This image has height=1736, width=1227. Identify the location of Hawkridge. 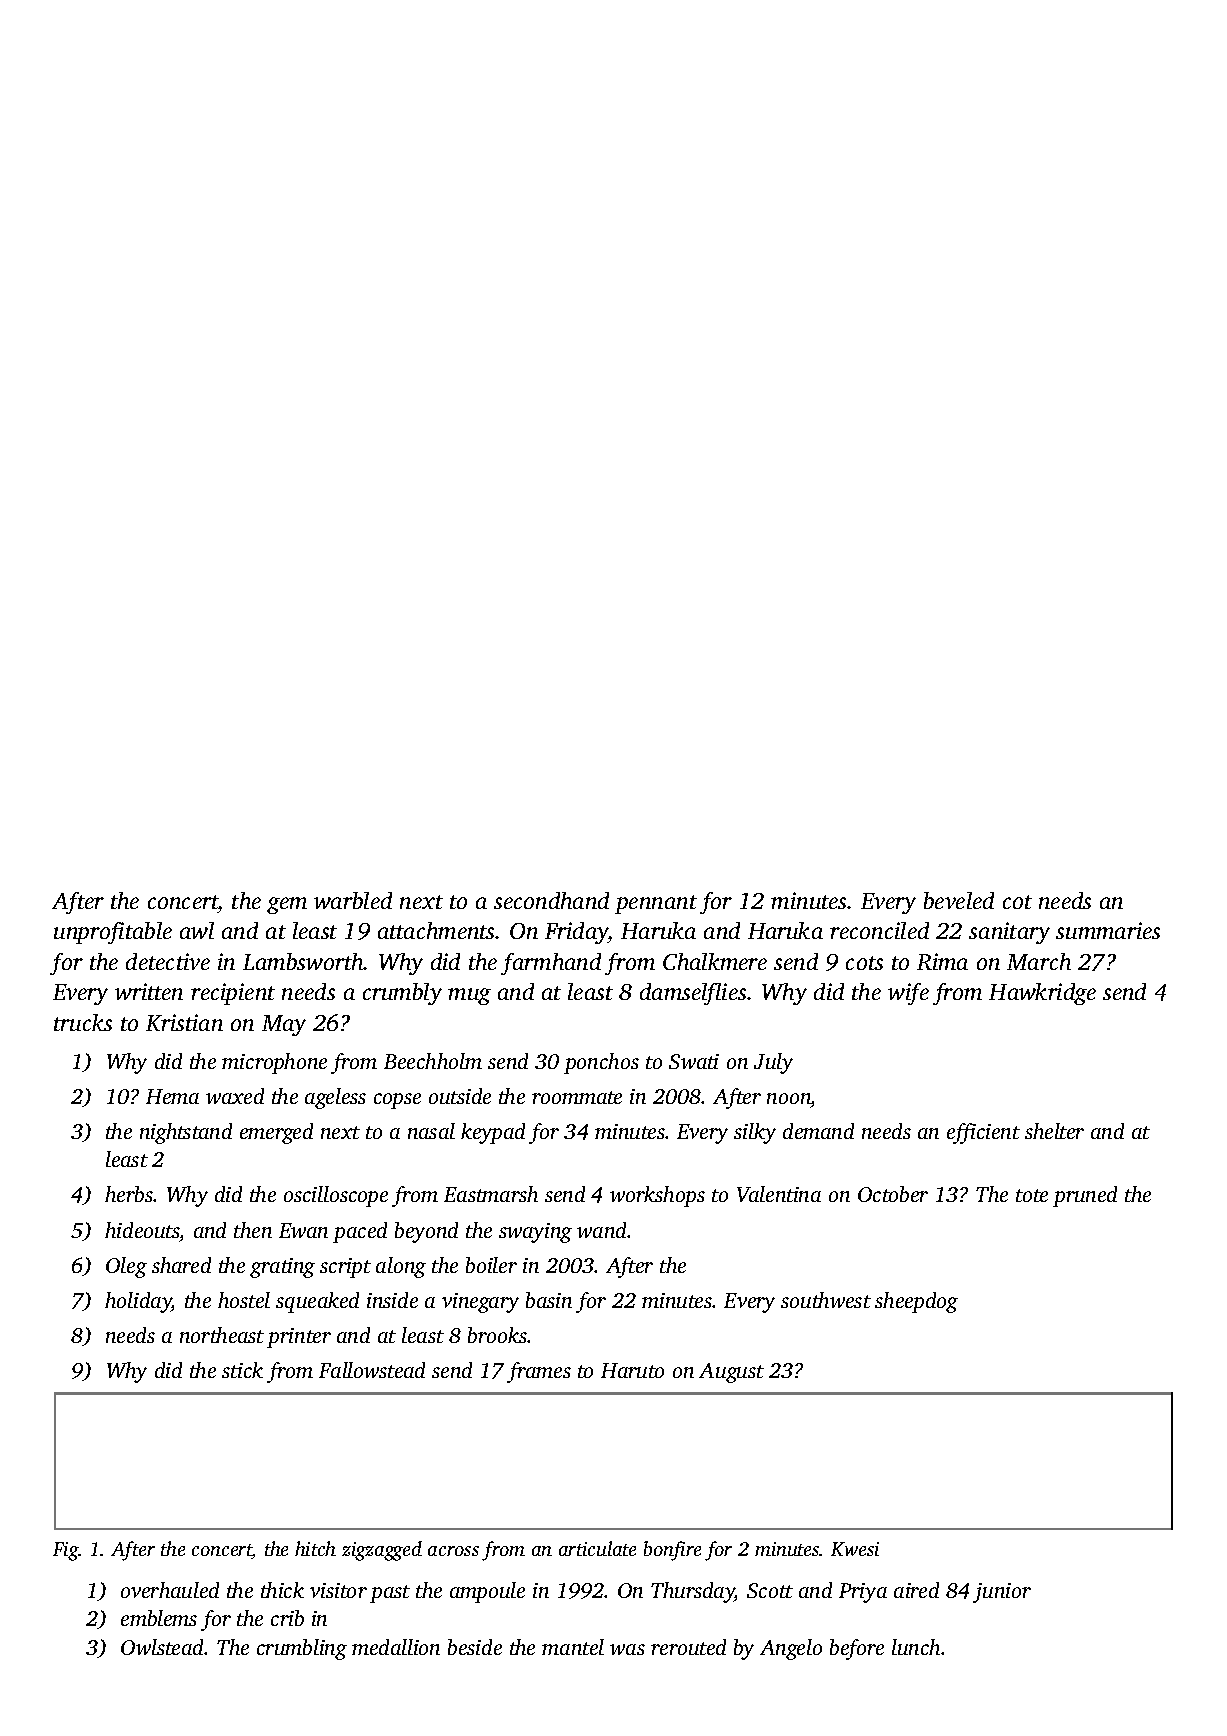
(1042, 994).
